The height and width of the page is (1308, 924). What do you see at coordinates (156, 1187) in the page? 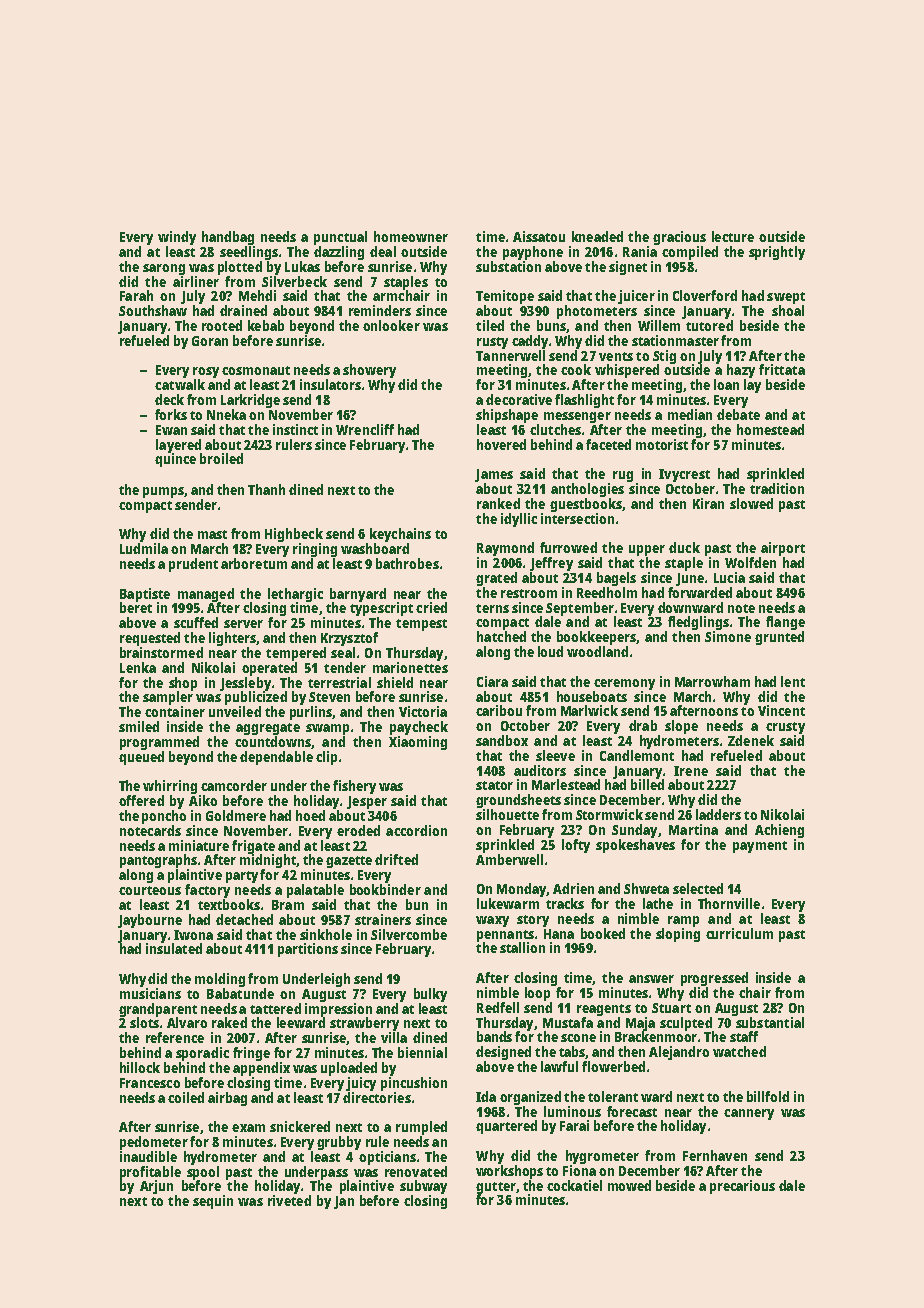
I see `Arjun` at bounding box center [156, 1187].
